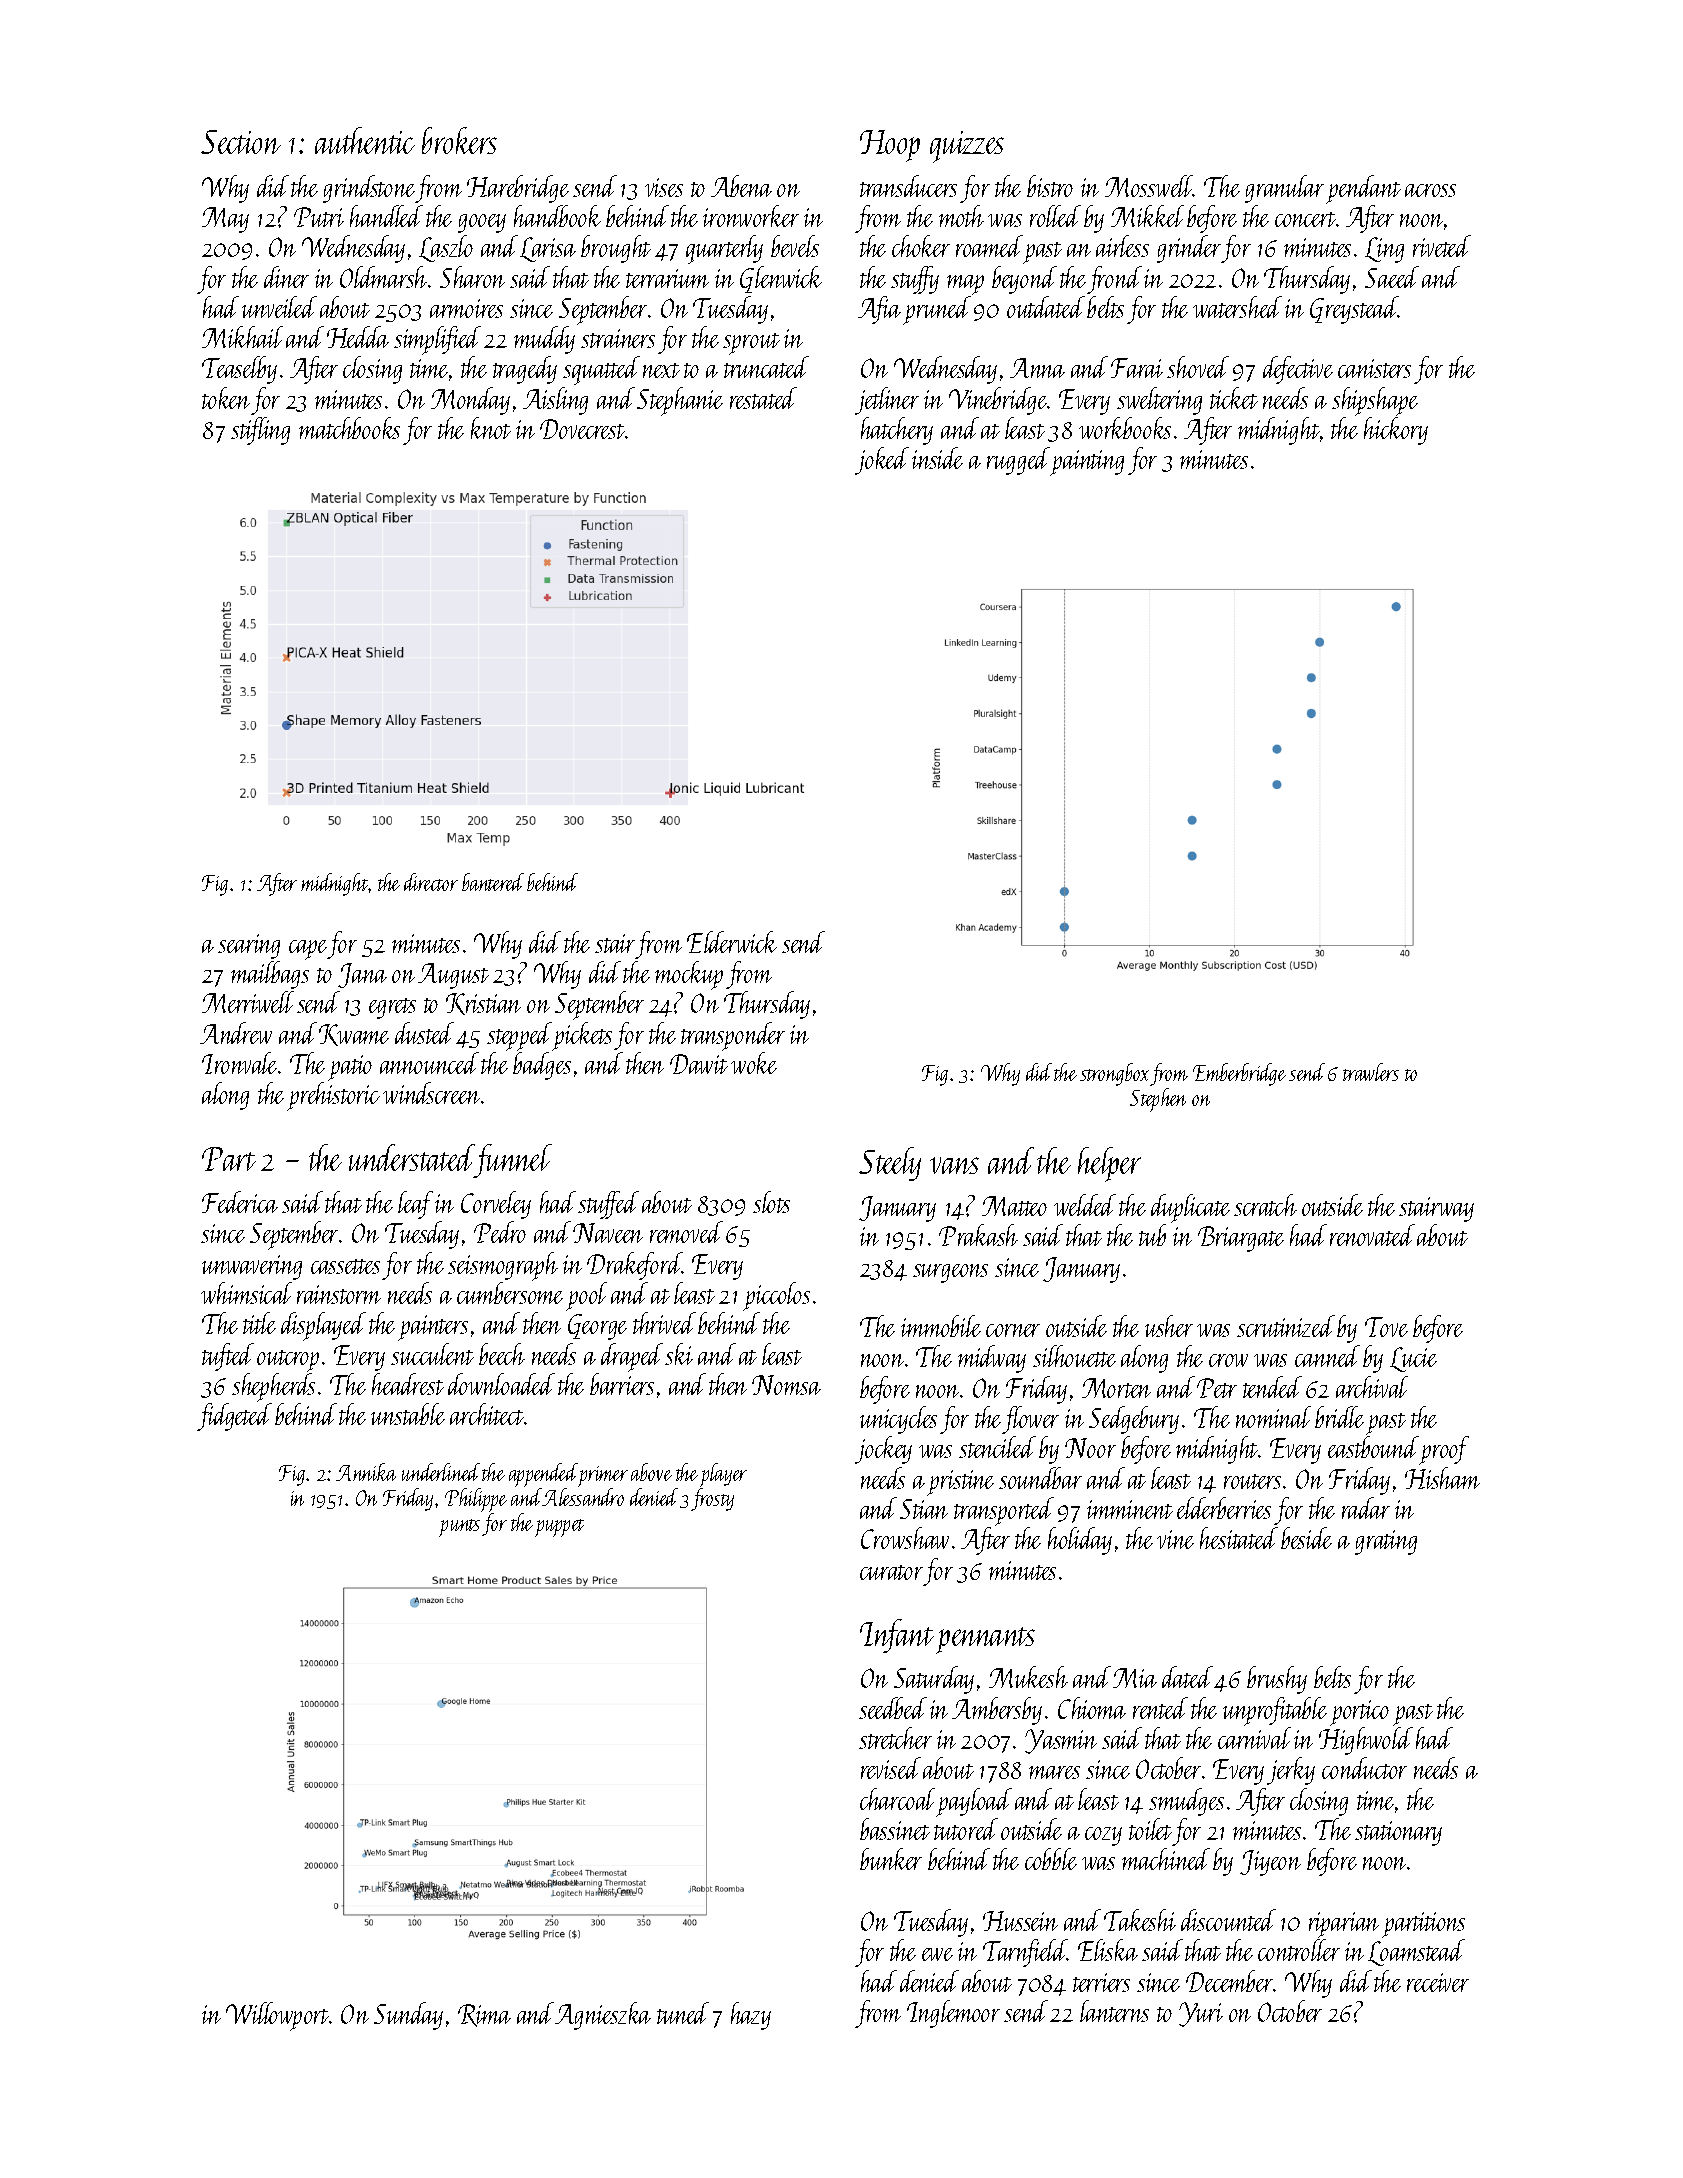 This screenshot has height=2178, width=1683. I want to click on Sedgebury, so click(1134, 1420).
